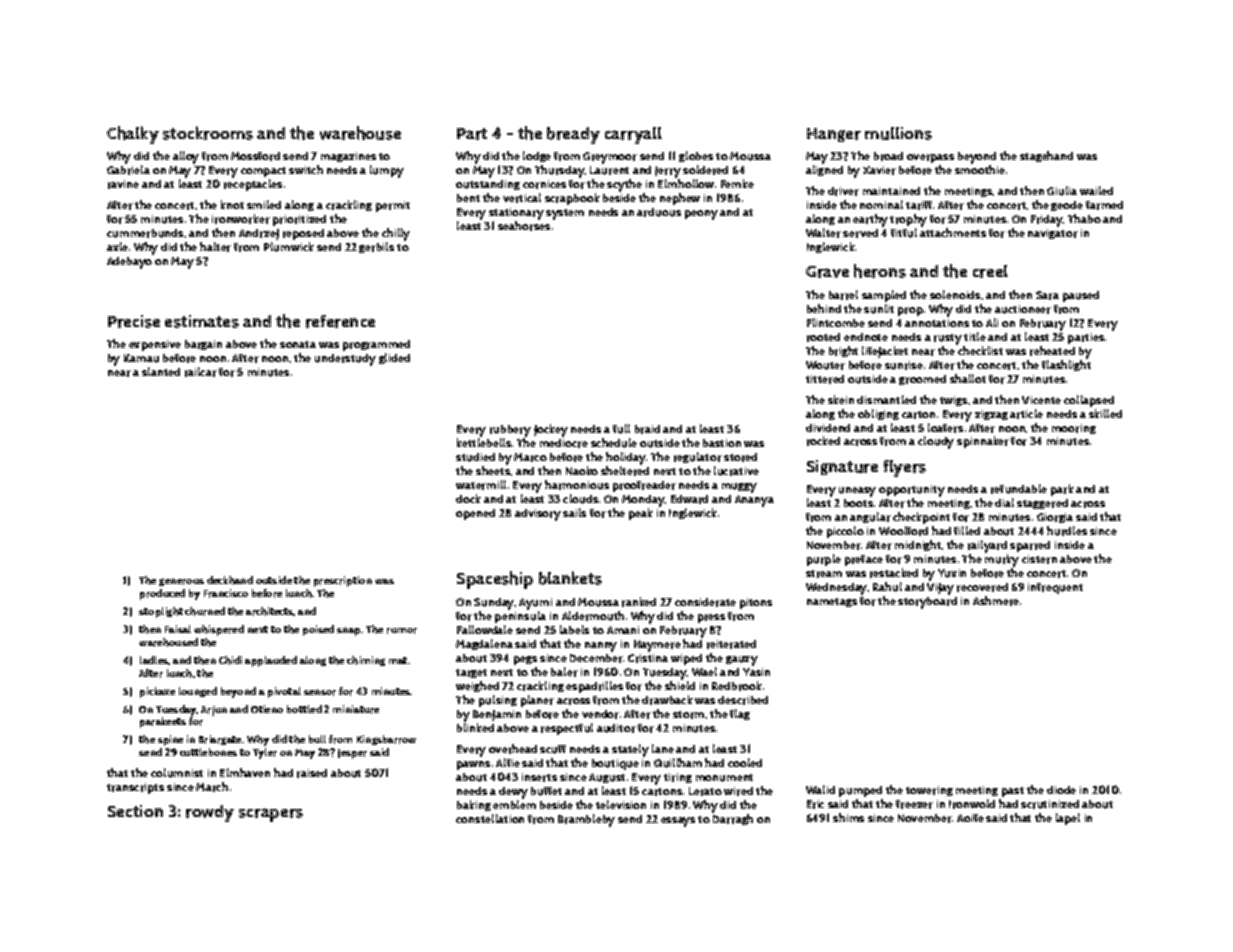 Image resolution: width=1233 pixels, height=952 pixels. What do you see at coordinates (1046, 156) in the screenshot?
I see `stagehand` at bounding box center [1046, 156].
